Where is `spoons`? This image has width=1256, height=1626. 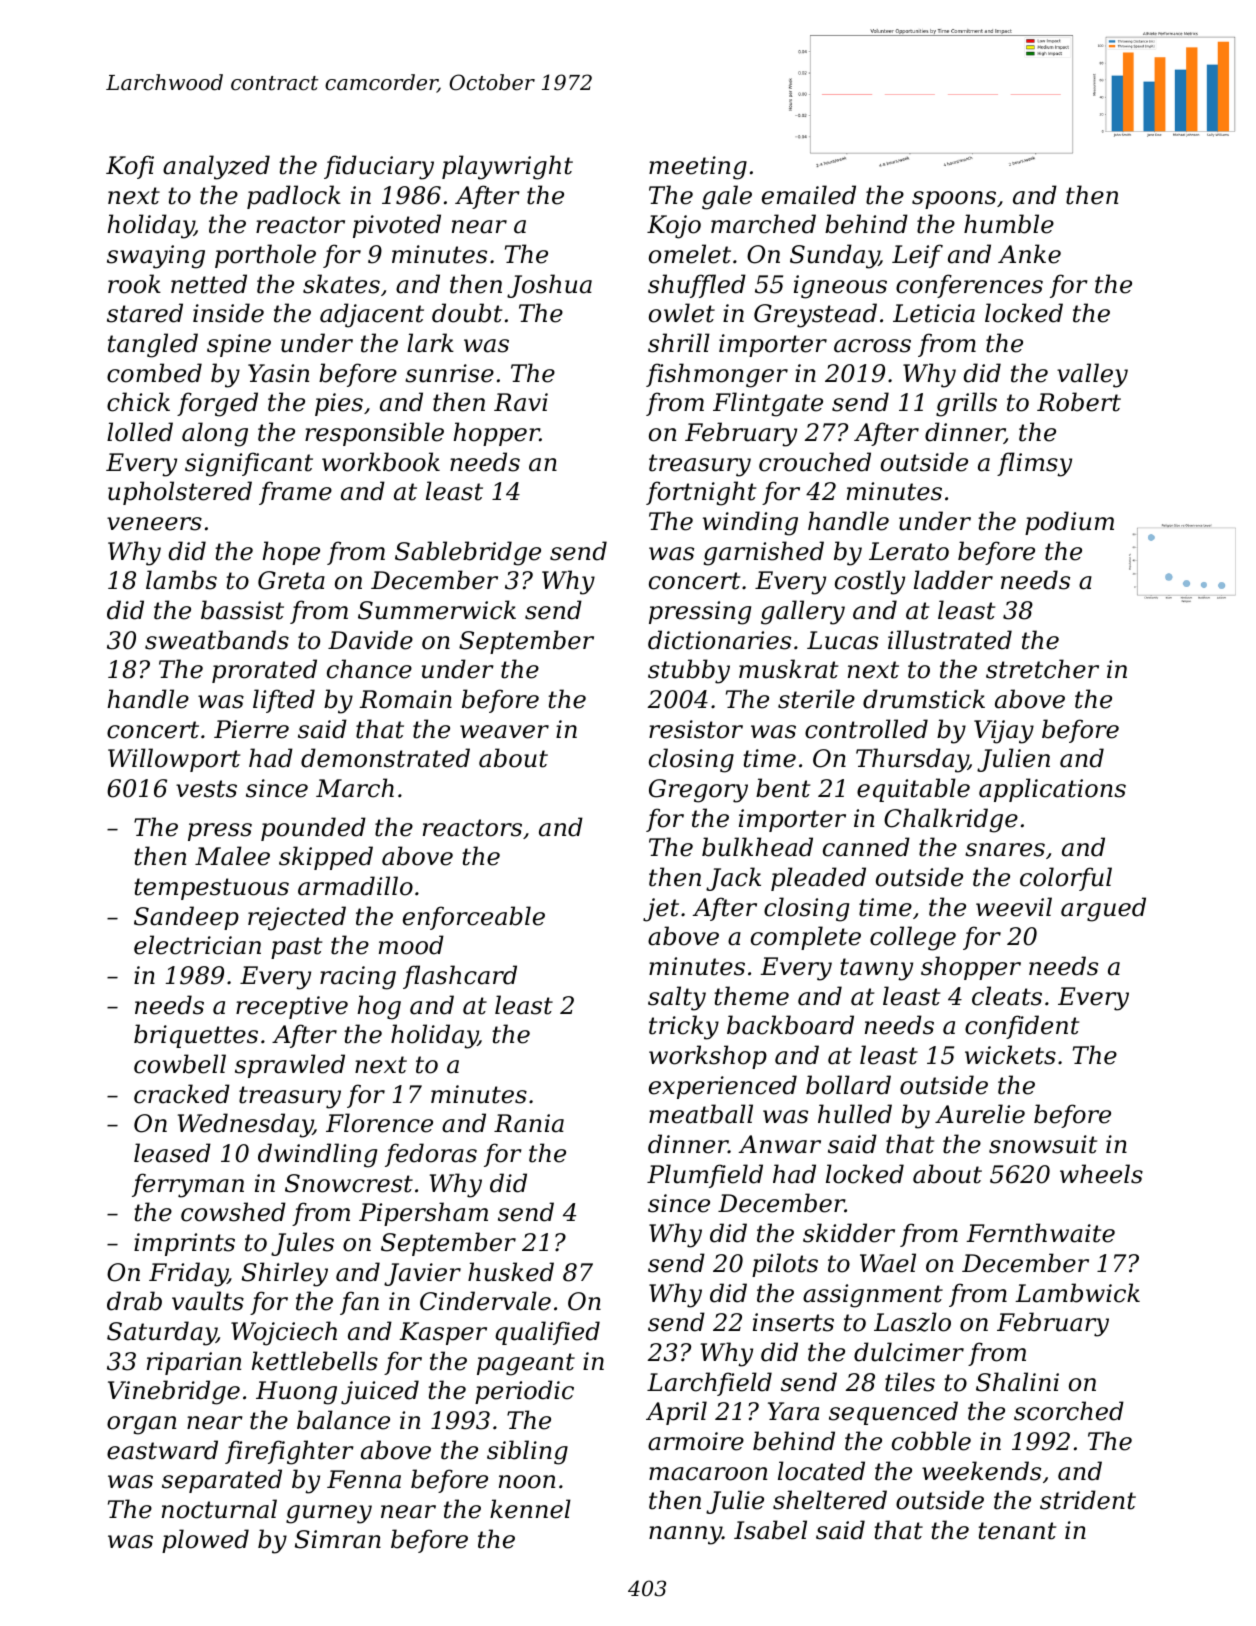 spoons is located at coordinates (954, 200).
